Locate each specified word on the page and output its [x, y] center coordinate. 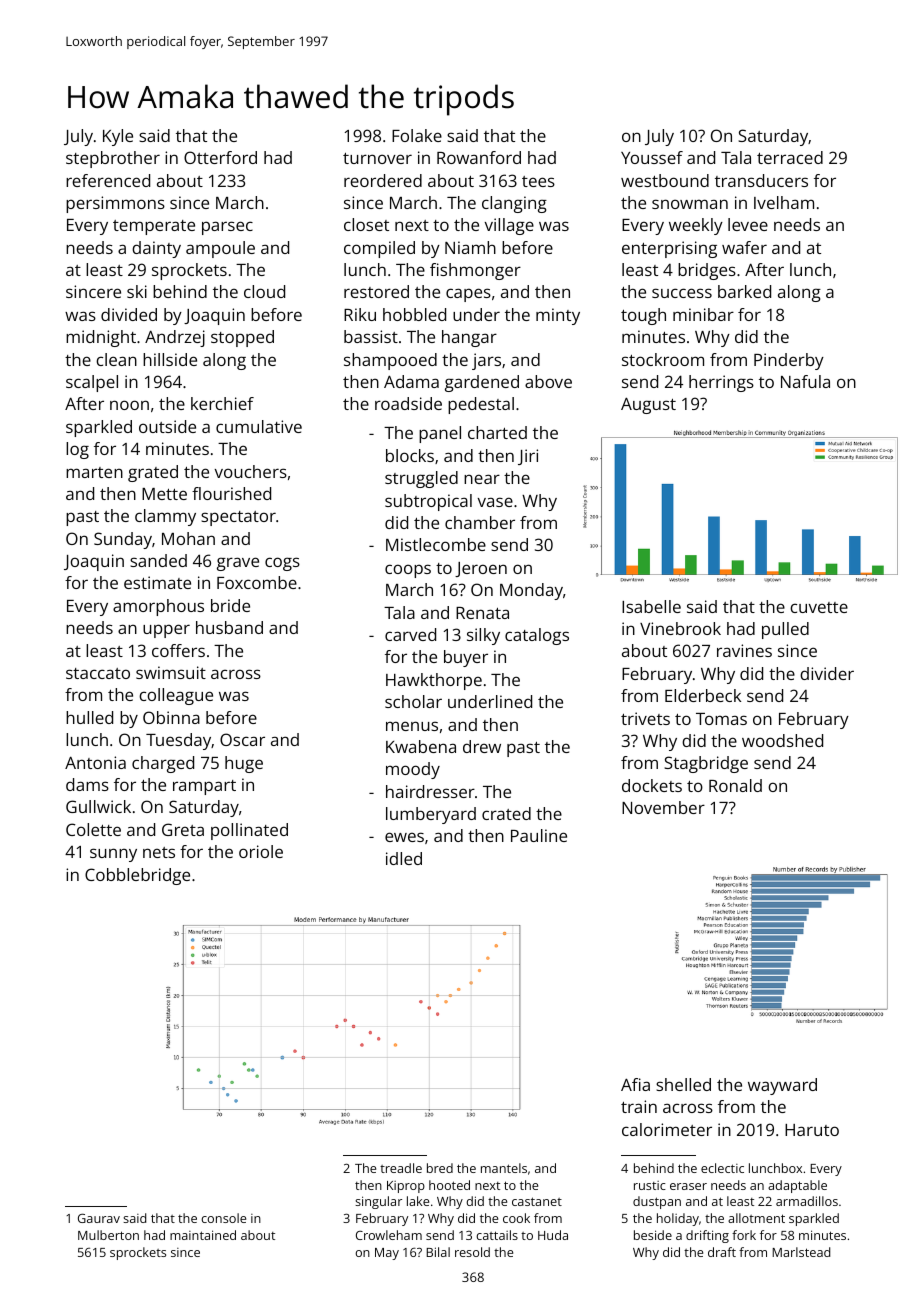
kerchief [222, 403]
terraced [790, 157]
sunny [113, 855]
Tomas [721, 719]
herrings [721, 383]
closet [366, 224]
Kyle [118, 137]
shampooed [390, 361]
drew [482, 746]
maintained [203, 1235]
